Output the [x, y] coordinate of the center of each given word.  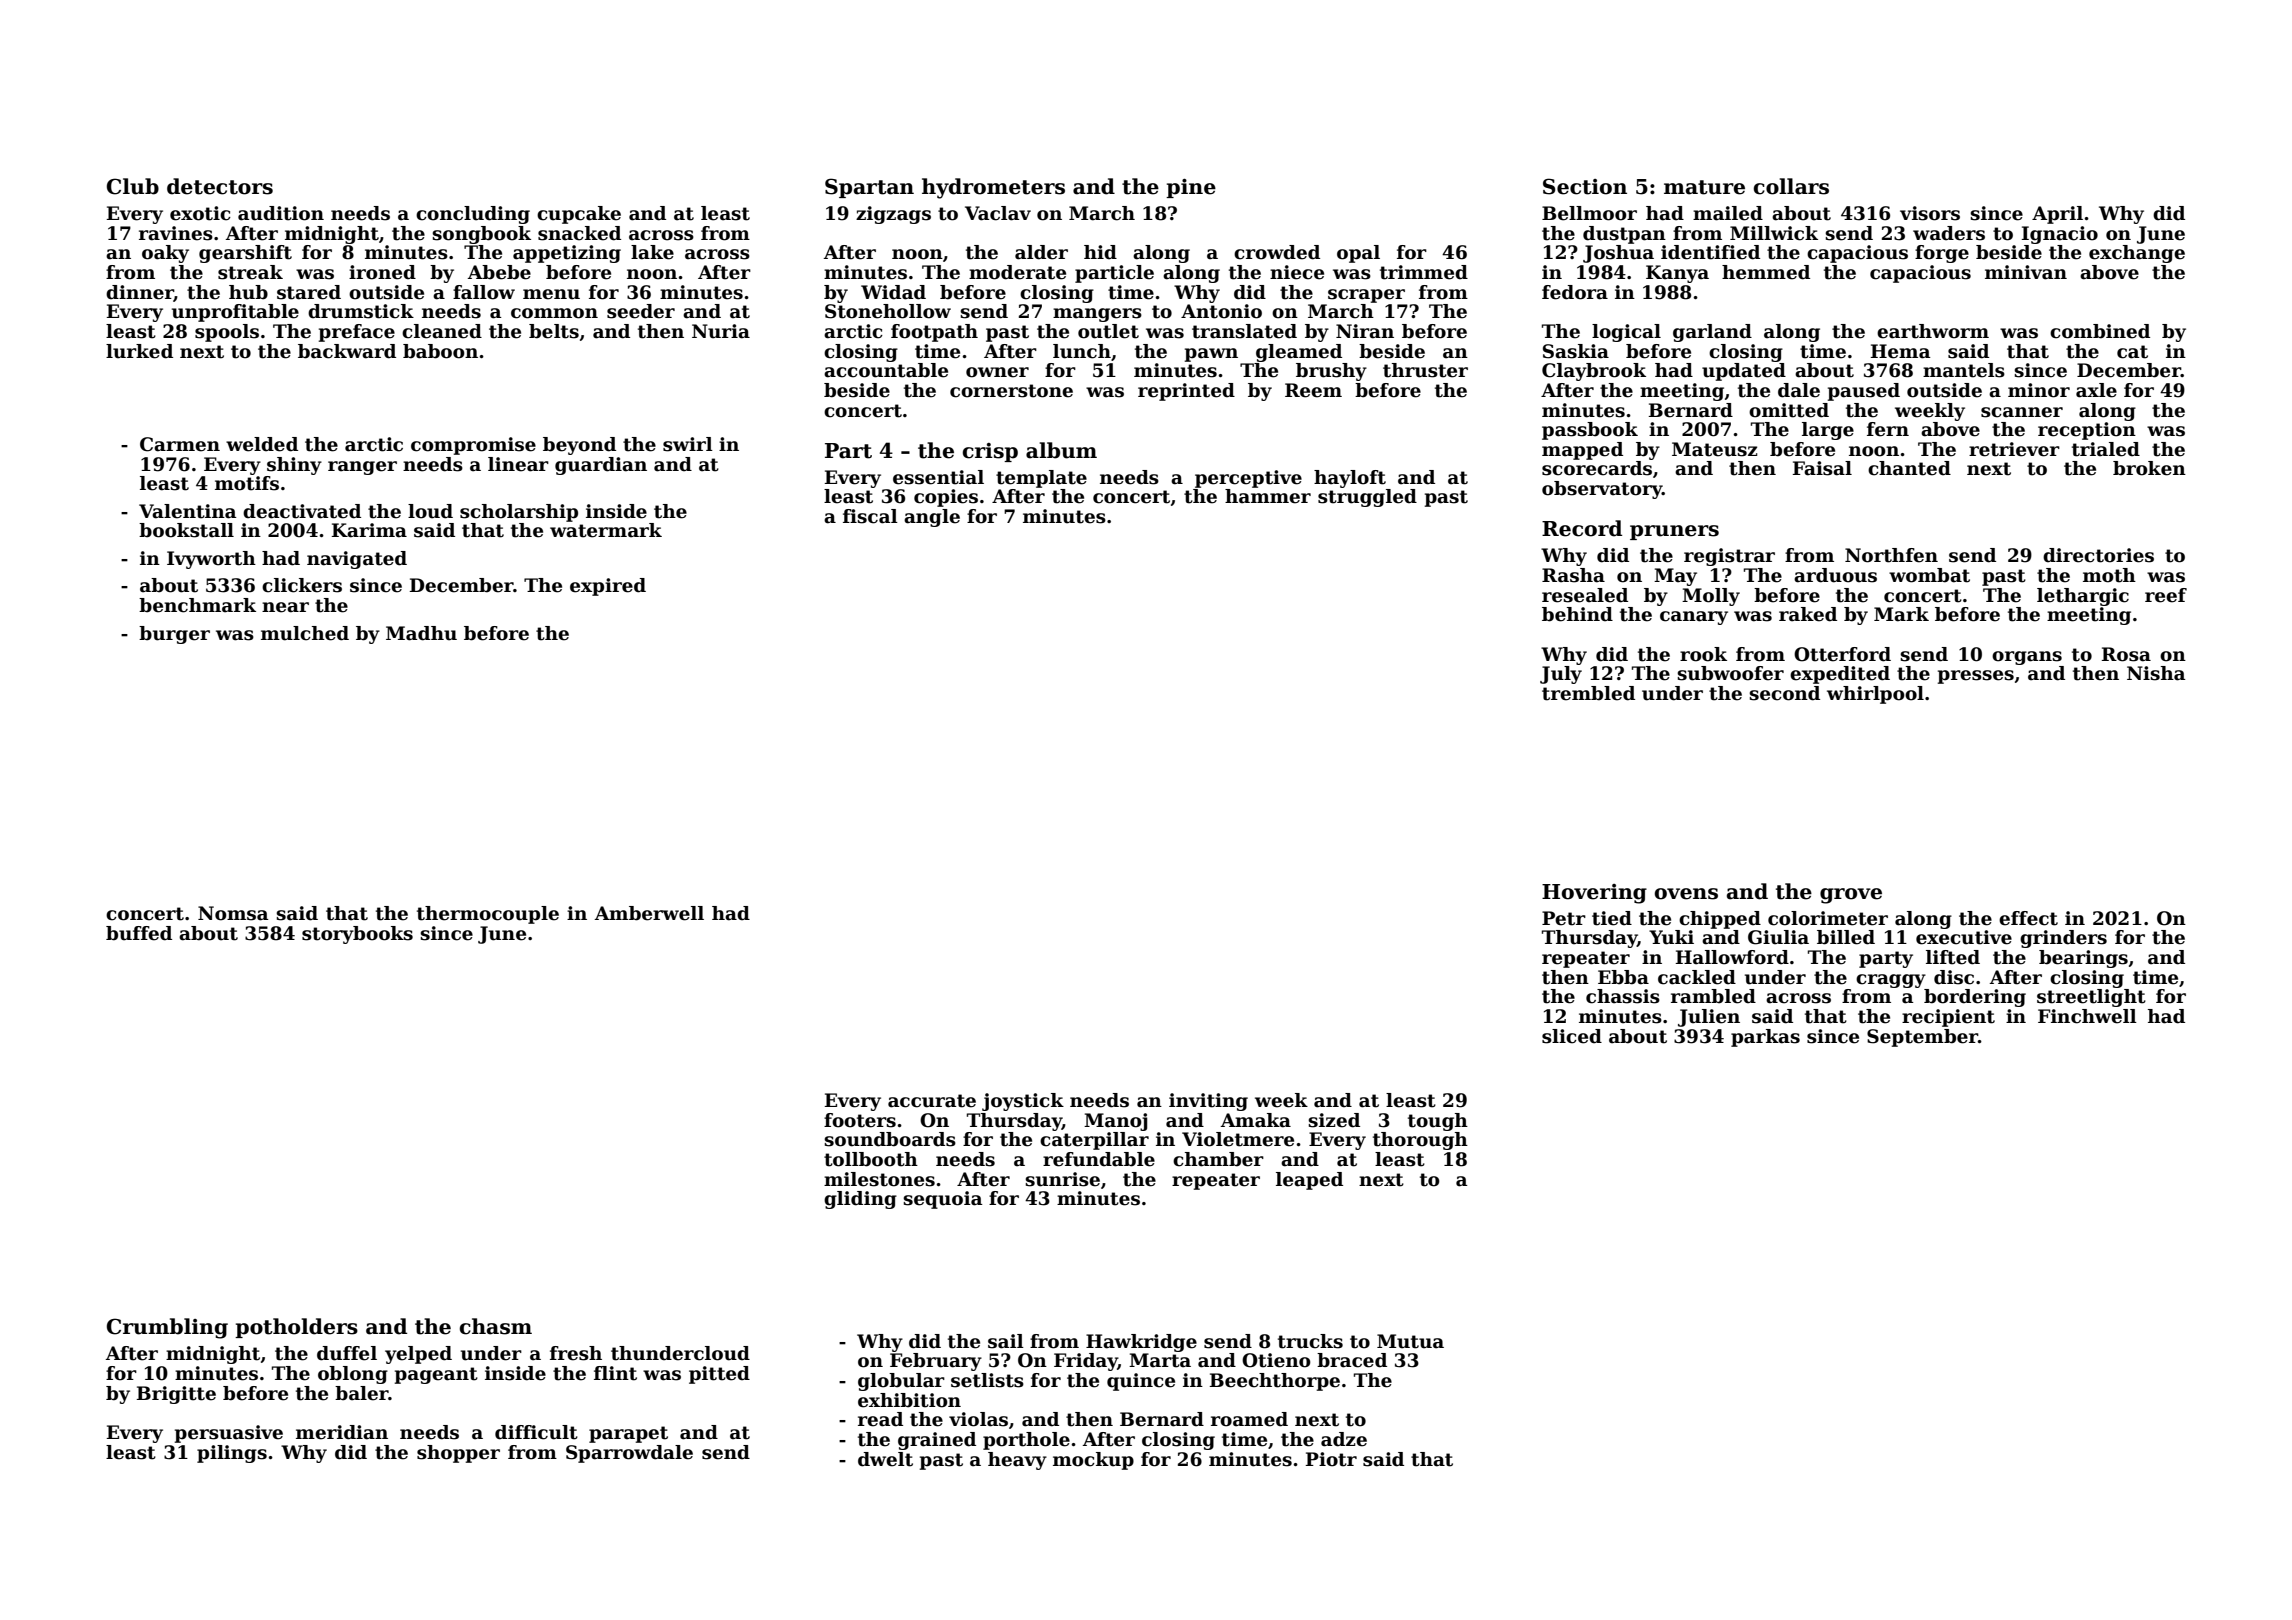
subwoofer [1730, 673]
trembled [1588, 693]
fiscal [870, 516]
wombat [1929, 575]
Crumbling [167, 1328]
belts [554, 331]
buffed [139, 933]
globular [901, 1382]
